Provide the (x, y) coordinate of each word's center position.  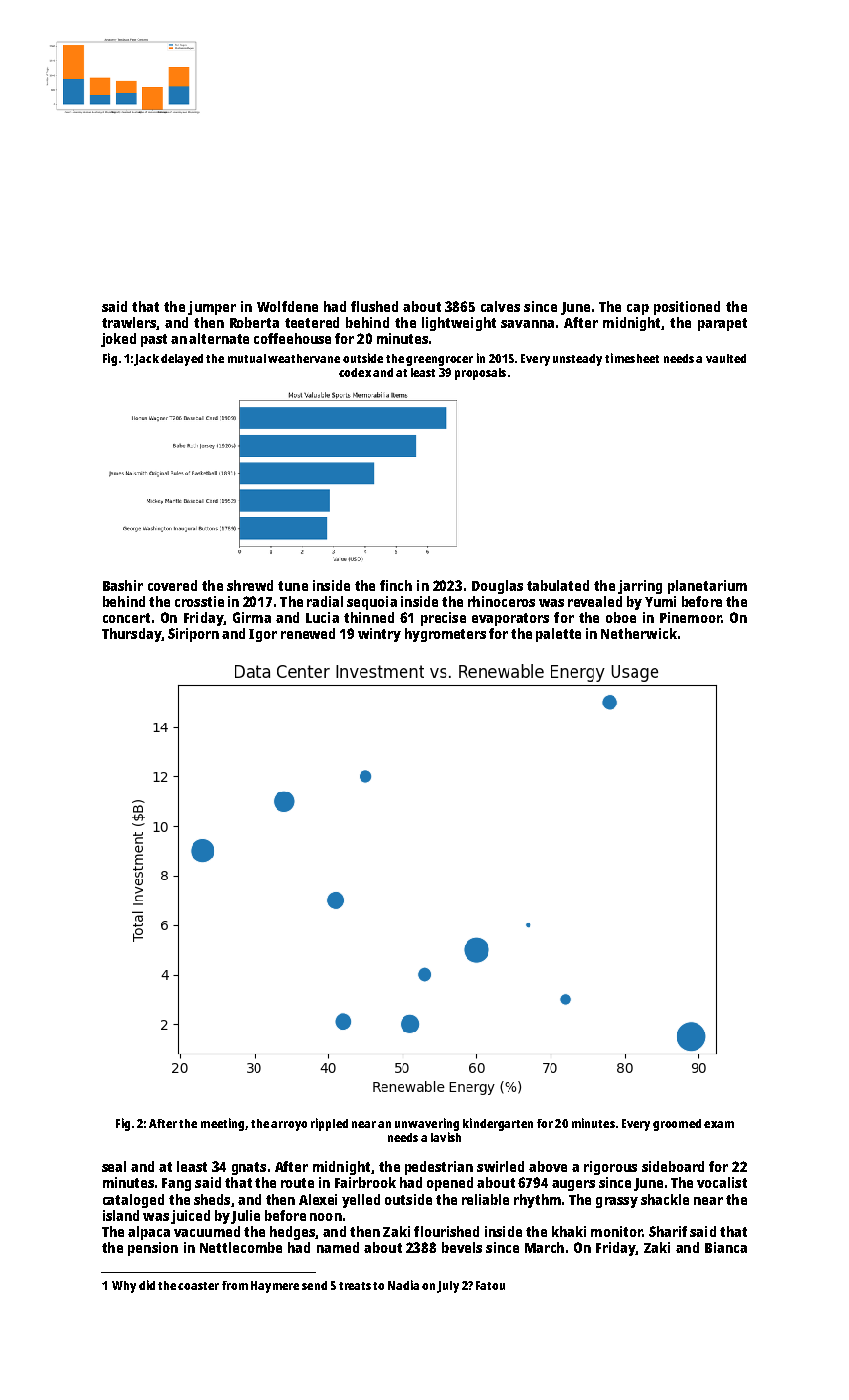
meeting (222, 1124)
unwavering (427, 1124)
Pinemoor (690, 617)
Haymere (275, 1287)
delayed (182, 360)
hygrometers (445, 635)
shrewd (250, 585)
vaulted (726, 358)
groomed (677, 1125)
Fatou (490, 1285)
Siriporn (193, 635)
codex (355, 372)
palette (558, 635)
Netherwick (639, 633)
